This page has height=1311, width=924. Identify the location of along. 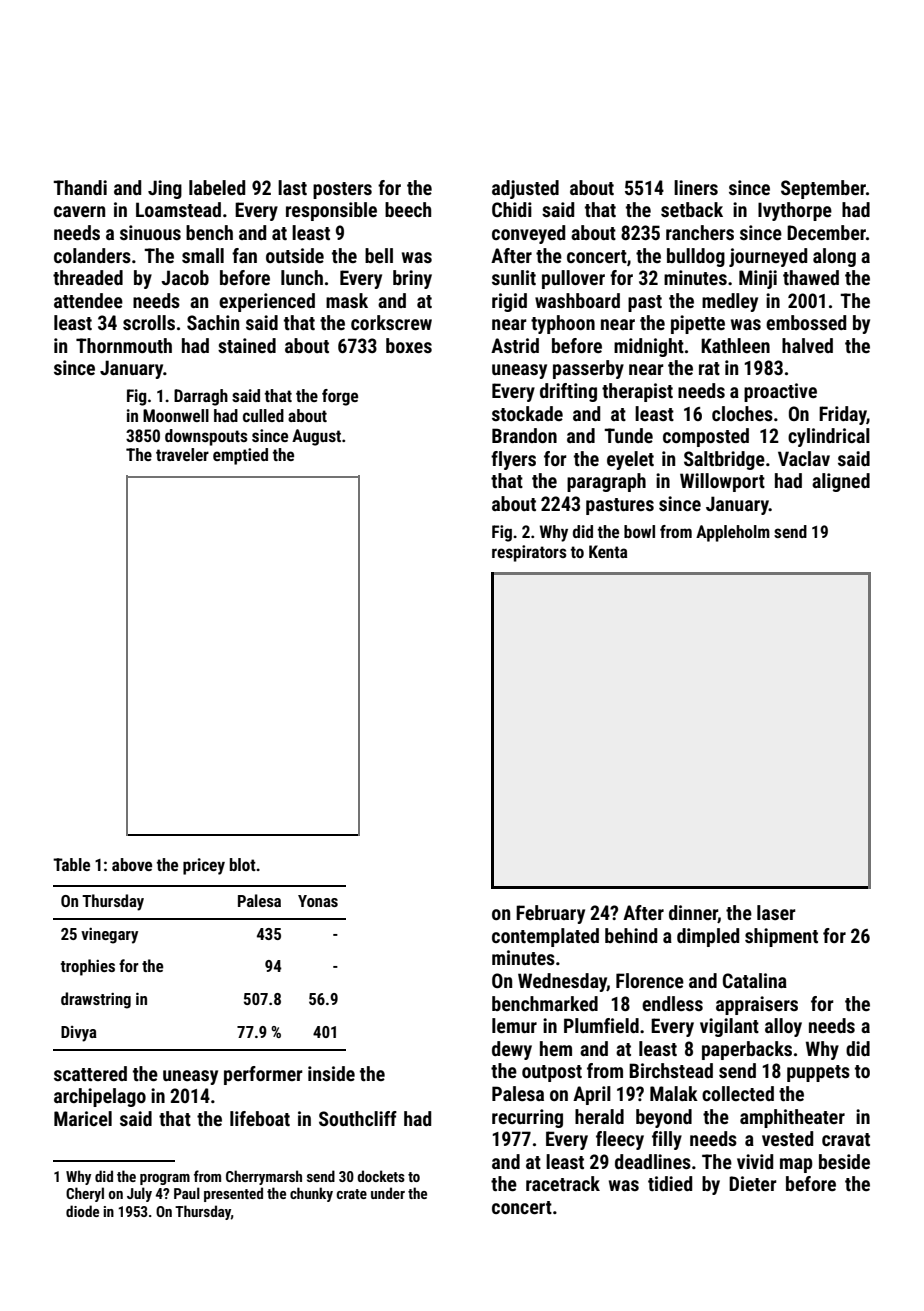
(834, 257).
